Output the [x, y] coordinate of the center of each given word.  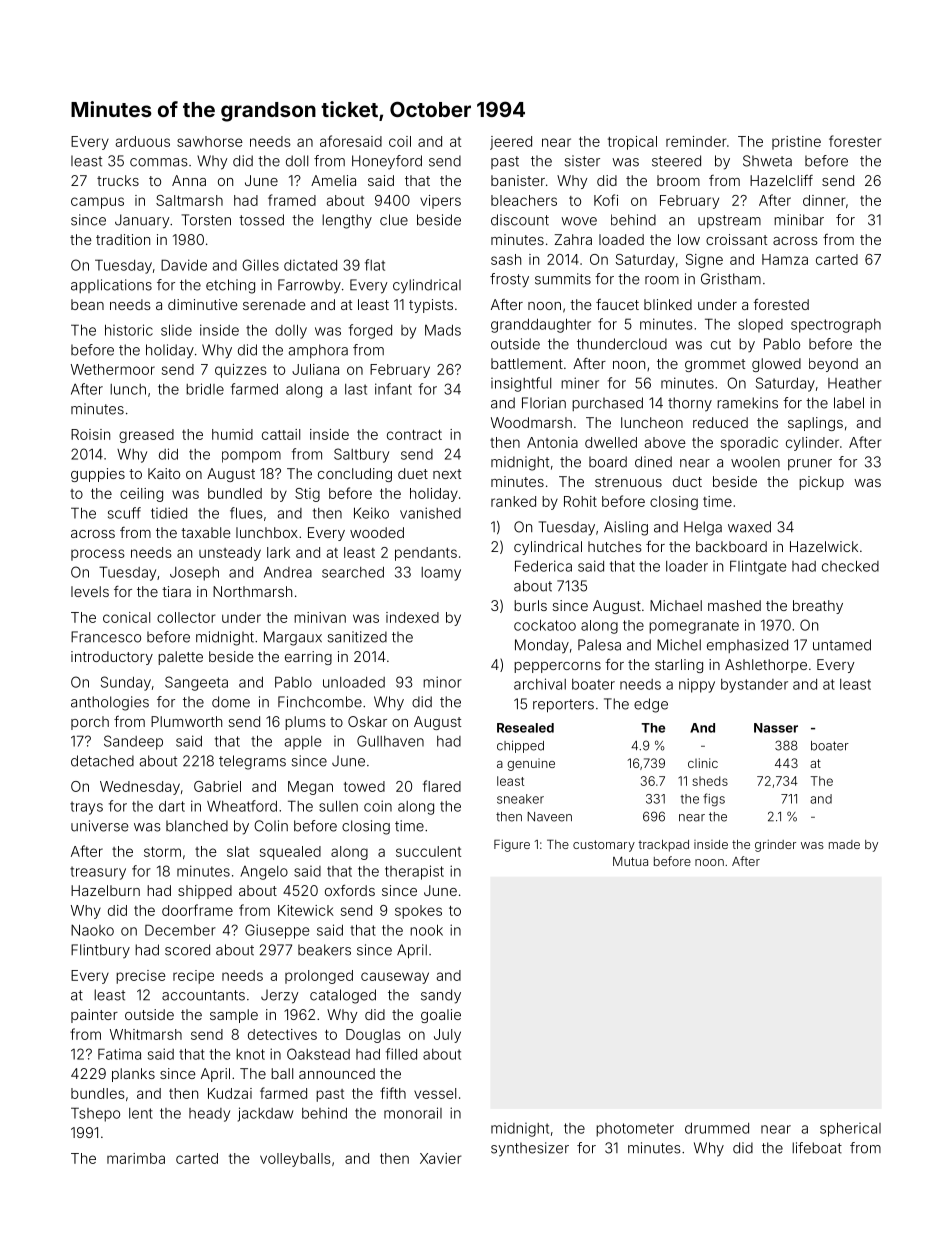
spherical [850, 1129]
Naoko [92, 930]
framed [292, 200]
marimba [136, 1158]
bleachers [524, 200]
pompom [251, 457]
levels [90, 591]
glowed [776, 365]
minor [442, 682]
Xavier [440, 1158]
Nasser [776, 728]
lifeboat [817, 1148]
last [356, 389]
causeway [395, 978]
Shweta [767, 161]
